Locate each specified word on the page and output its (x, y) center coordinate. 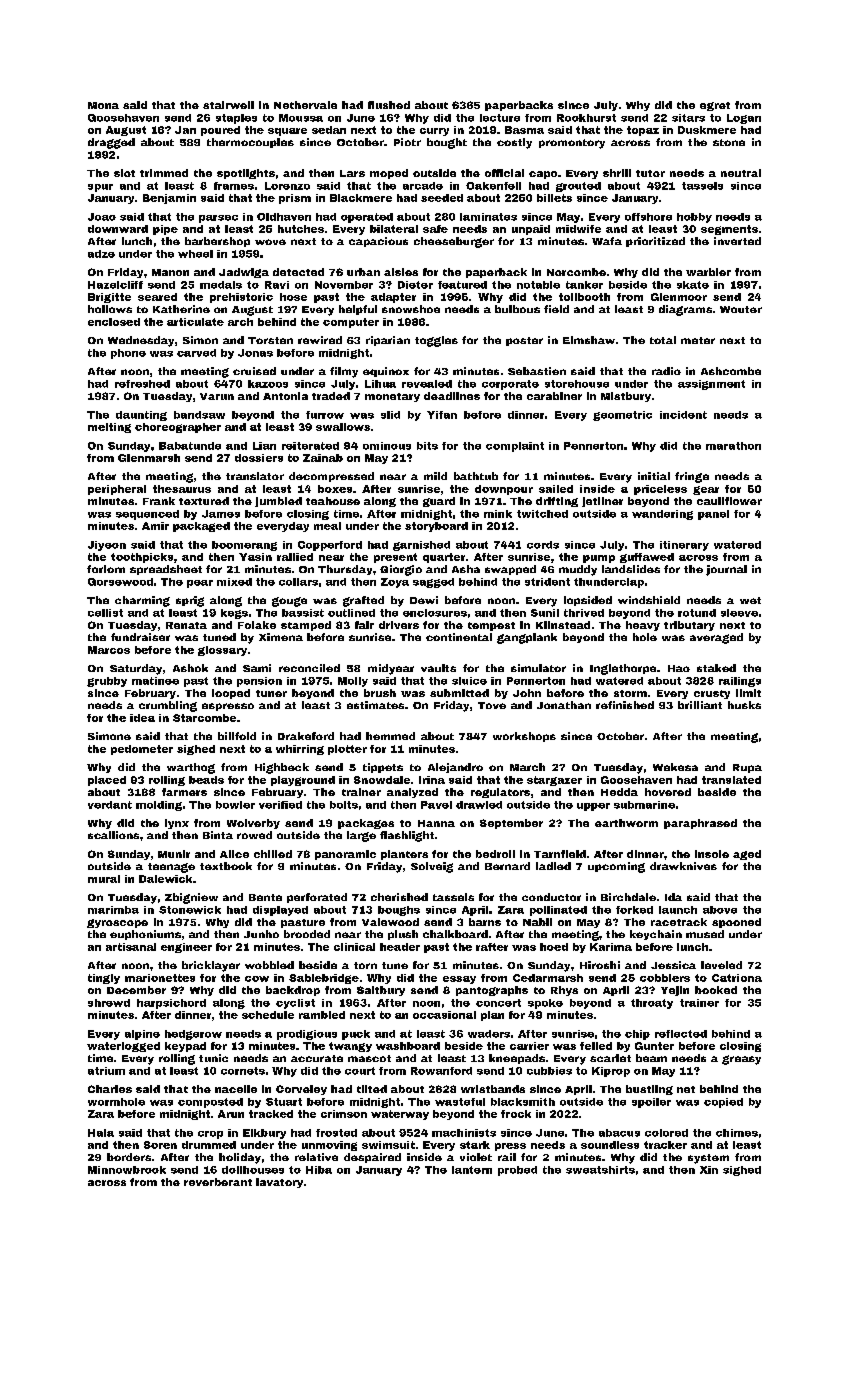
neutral (741, 173)
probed (517, 1171)
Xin (709, 1170)
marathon (733, 446)
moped (389, 174)
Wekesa (675, 767)
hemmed (390, 736)
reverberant (218, 1182)
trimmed (164, 173)
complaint (515, 447)
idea (142, 718)
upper (593, 807)
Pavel (436, 805)
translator (255, 476)
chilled (273, 854)
